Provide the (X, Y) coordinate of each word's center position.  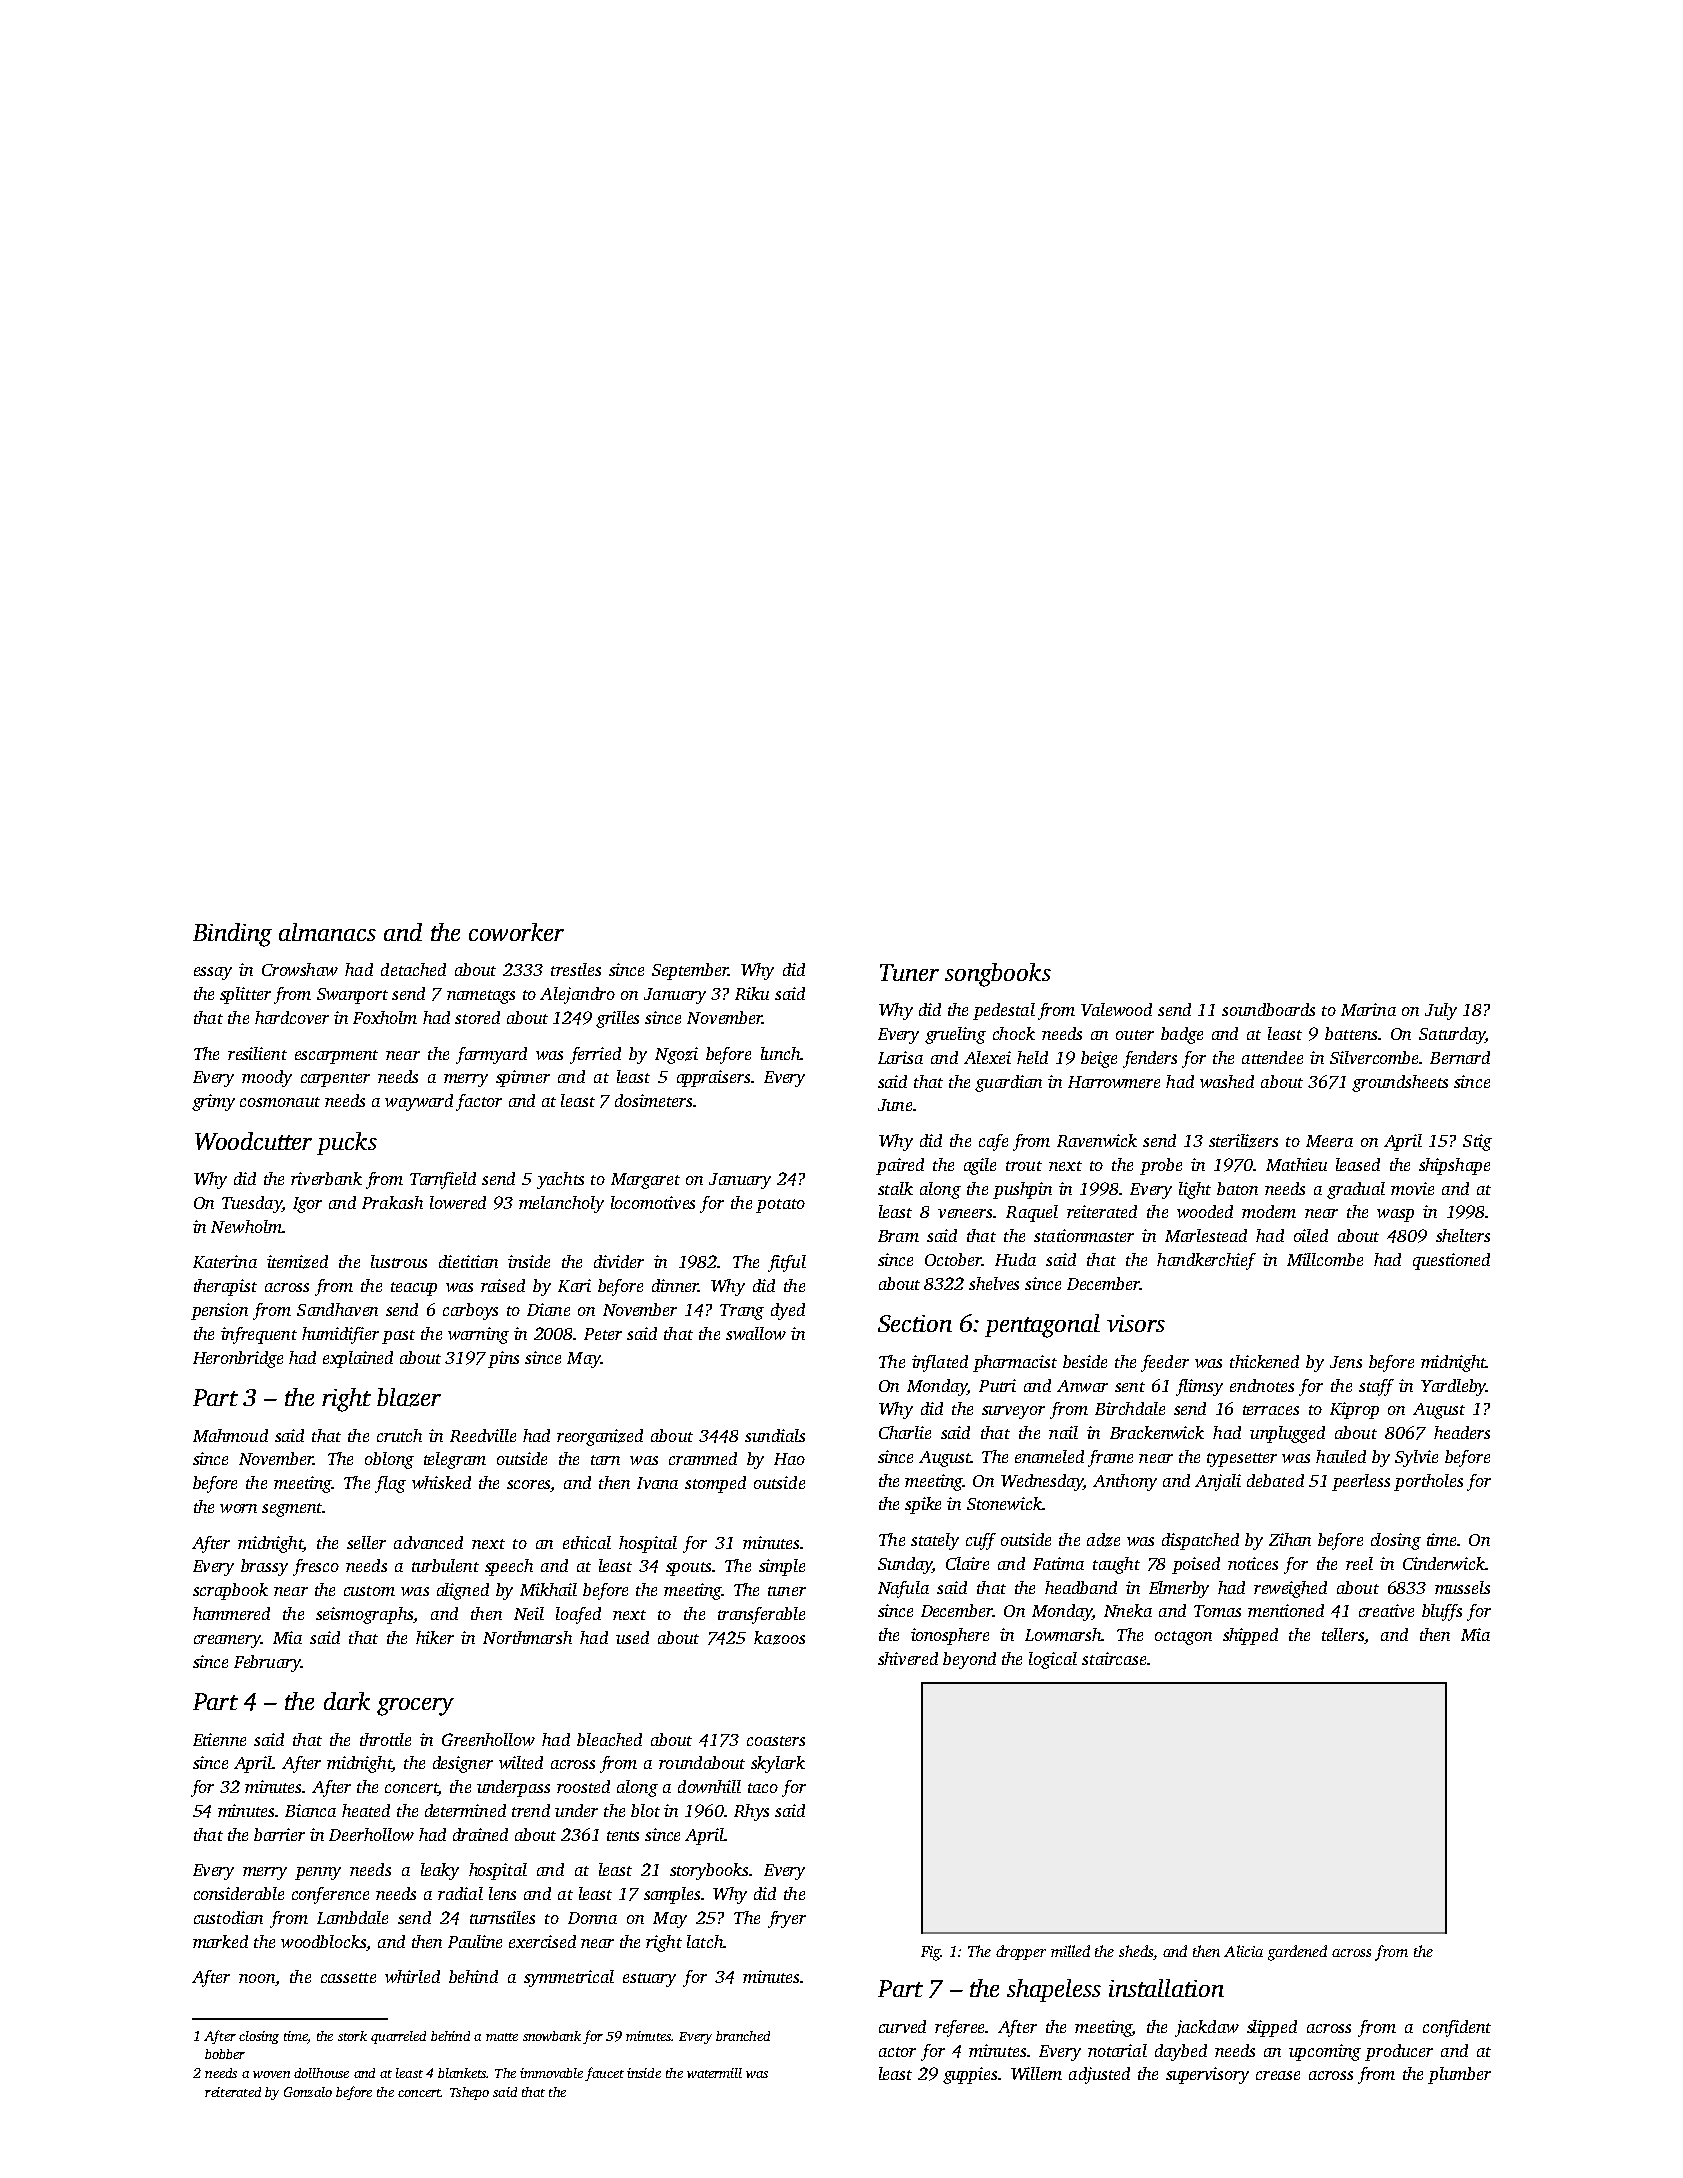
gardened (1297, 1953)
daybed (1181, 2052)
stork (352, 2036)
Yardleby (1453, 1387)
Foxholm (385, 1017)
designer (463, 1764)
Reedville (483, 1435)
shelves (994, 1283)
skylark (778, 1764)
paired (900, 1166)
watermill (714, 2073)
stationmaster (1084, 1235)
